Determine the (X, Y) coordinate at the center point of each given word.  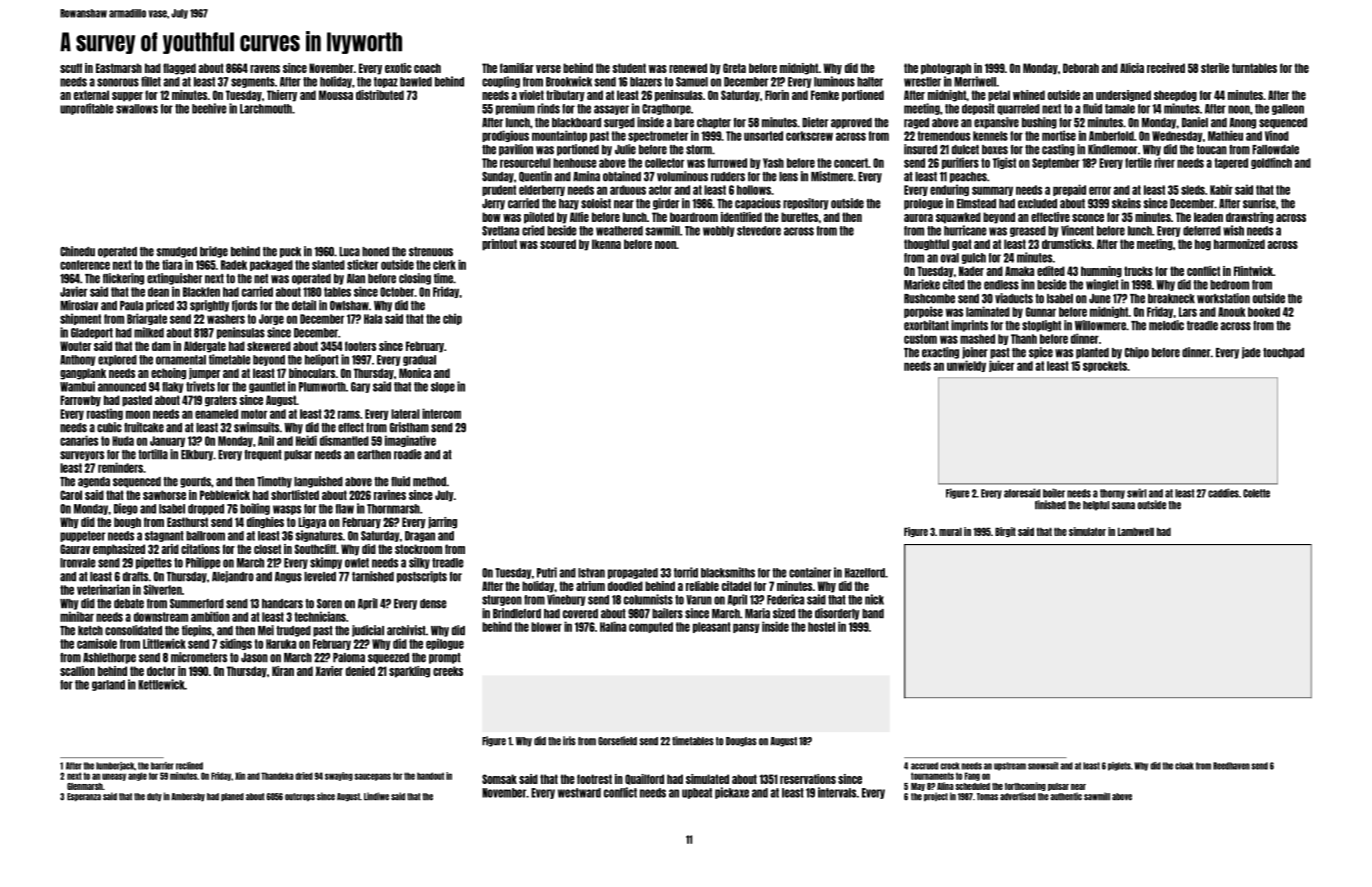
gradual (419, 360)
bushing (1039, 123)
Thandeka (277, 776)
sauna (1123, 506)
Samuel (692, 82)
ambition (210, 616)
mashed (977, 339)
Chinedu (77, 251)
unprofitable (87, 109)
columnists (648, 599)
